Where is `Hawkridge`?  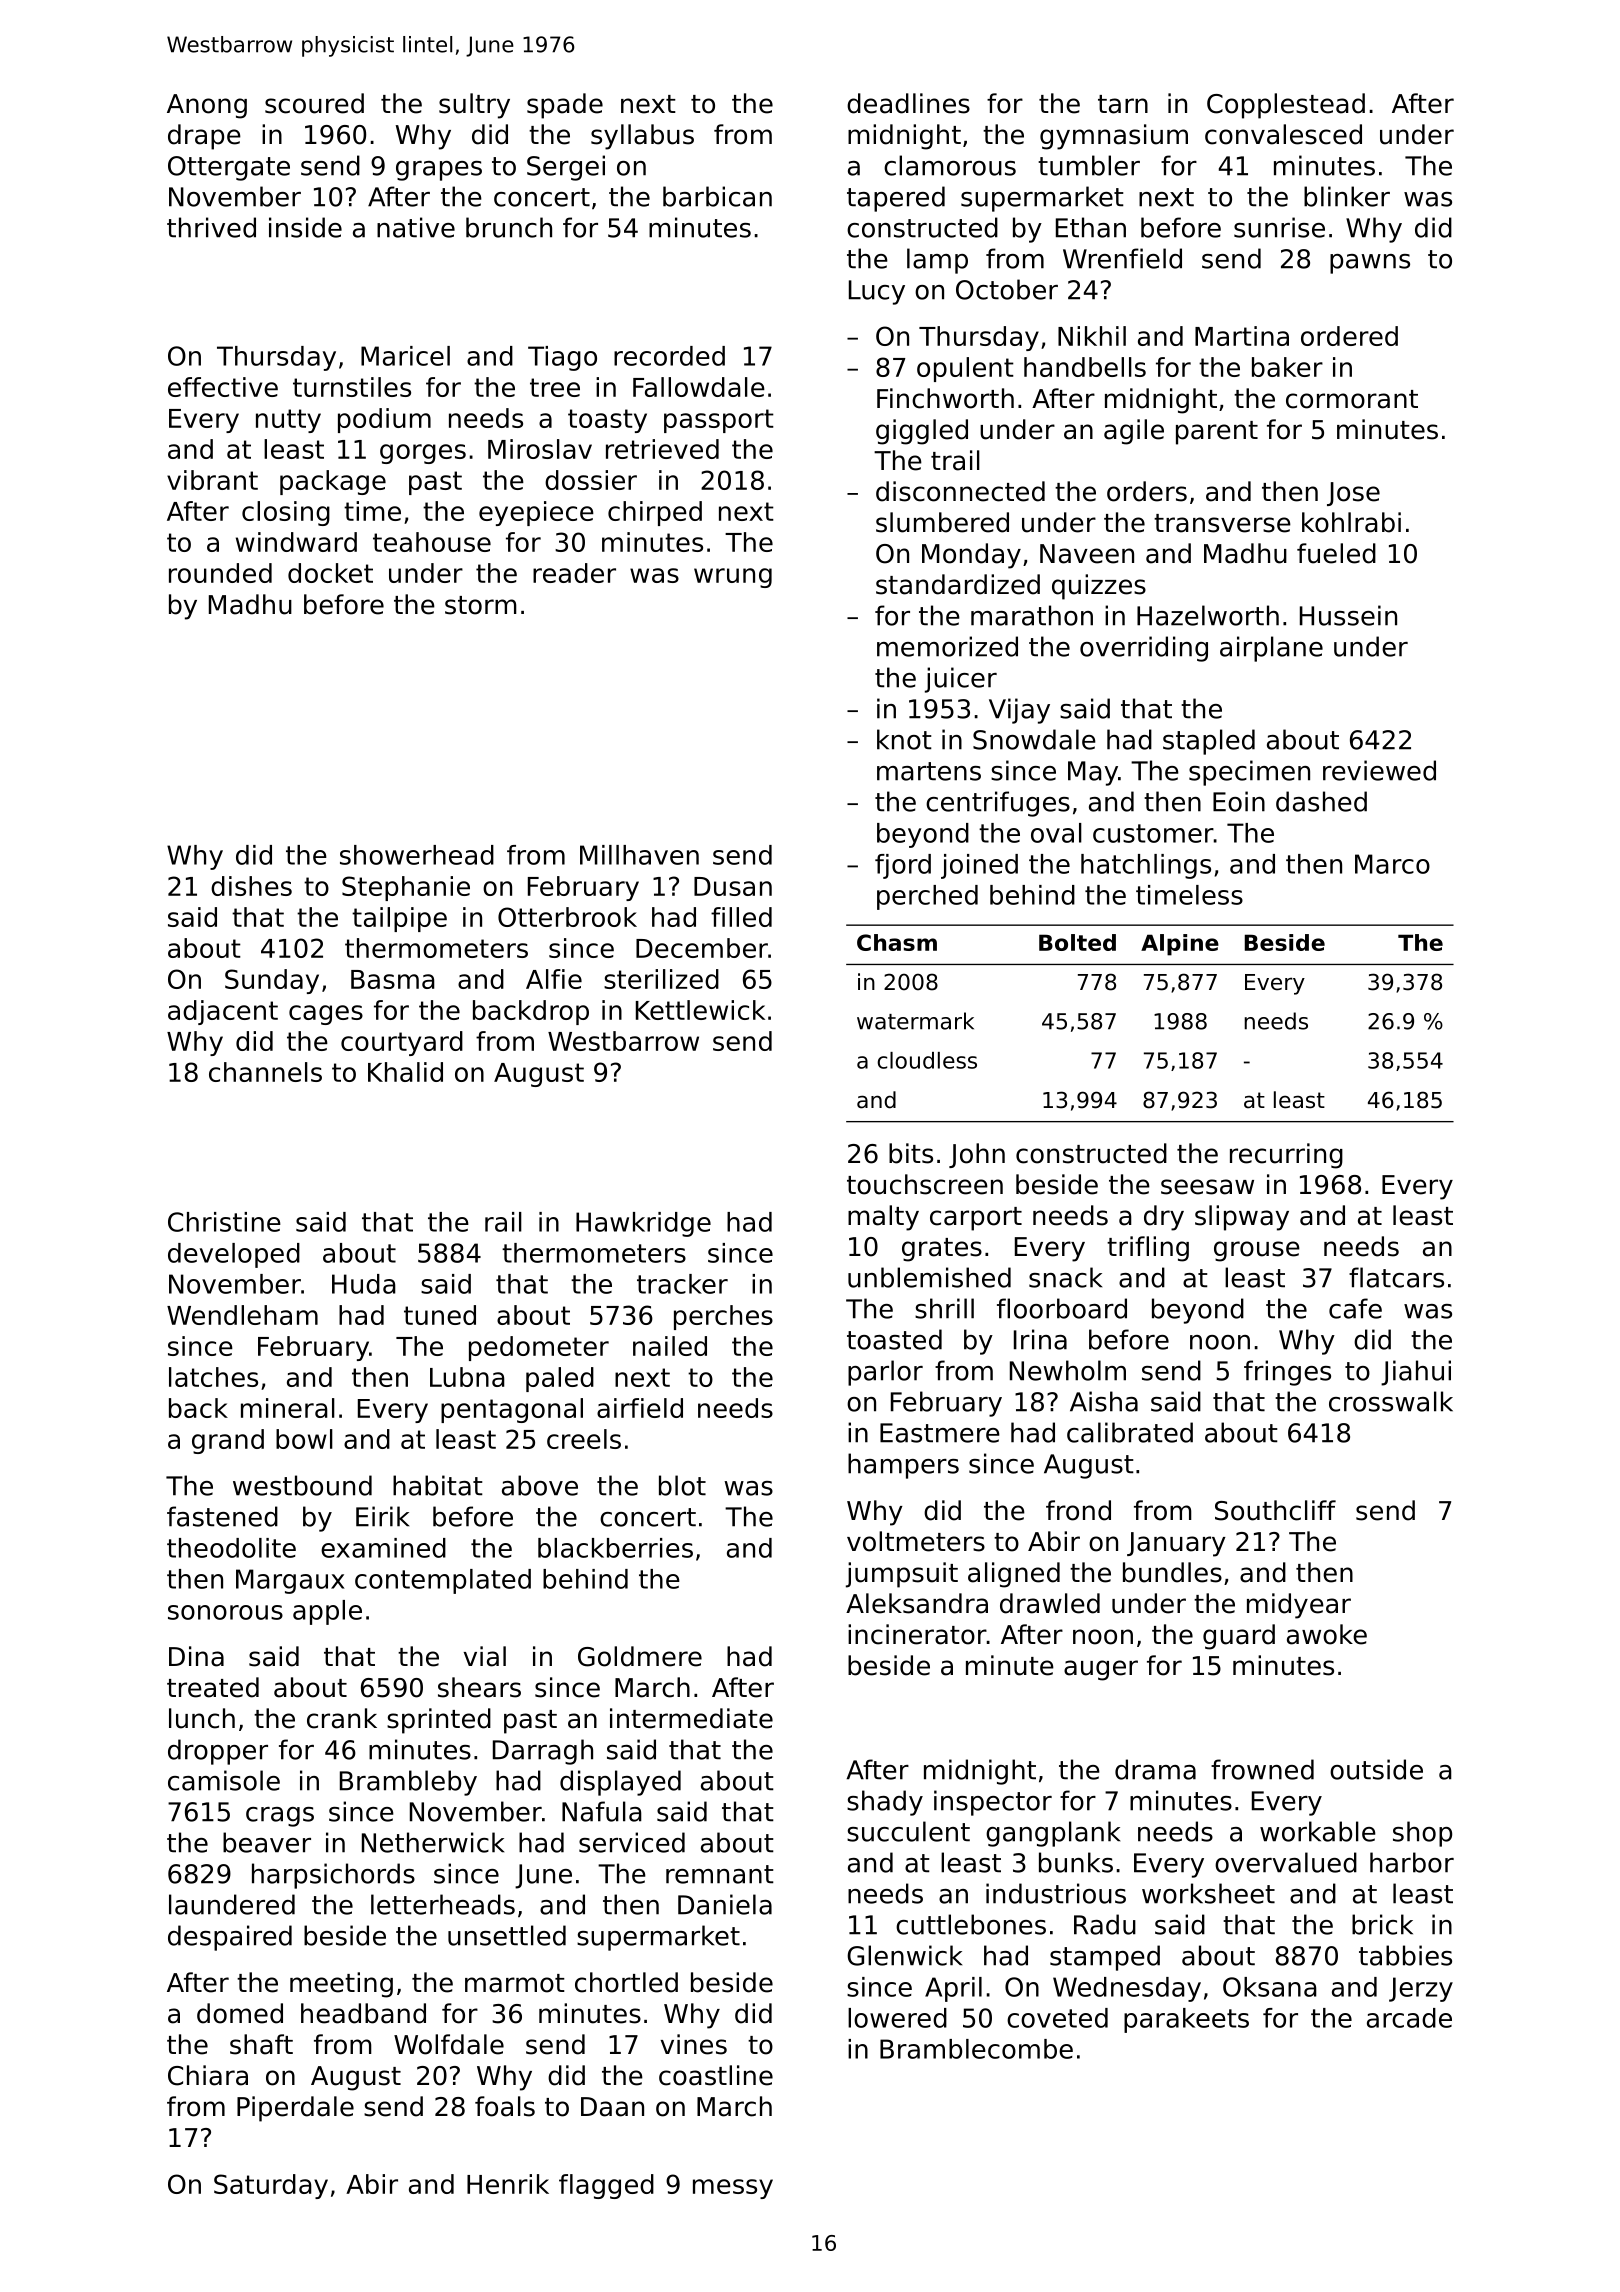 Hawkridge is located at coordinates (643, 1224).
